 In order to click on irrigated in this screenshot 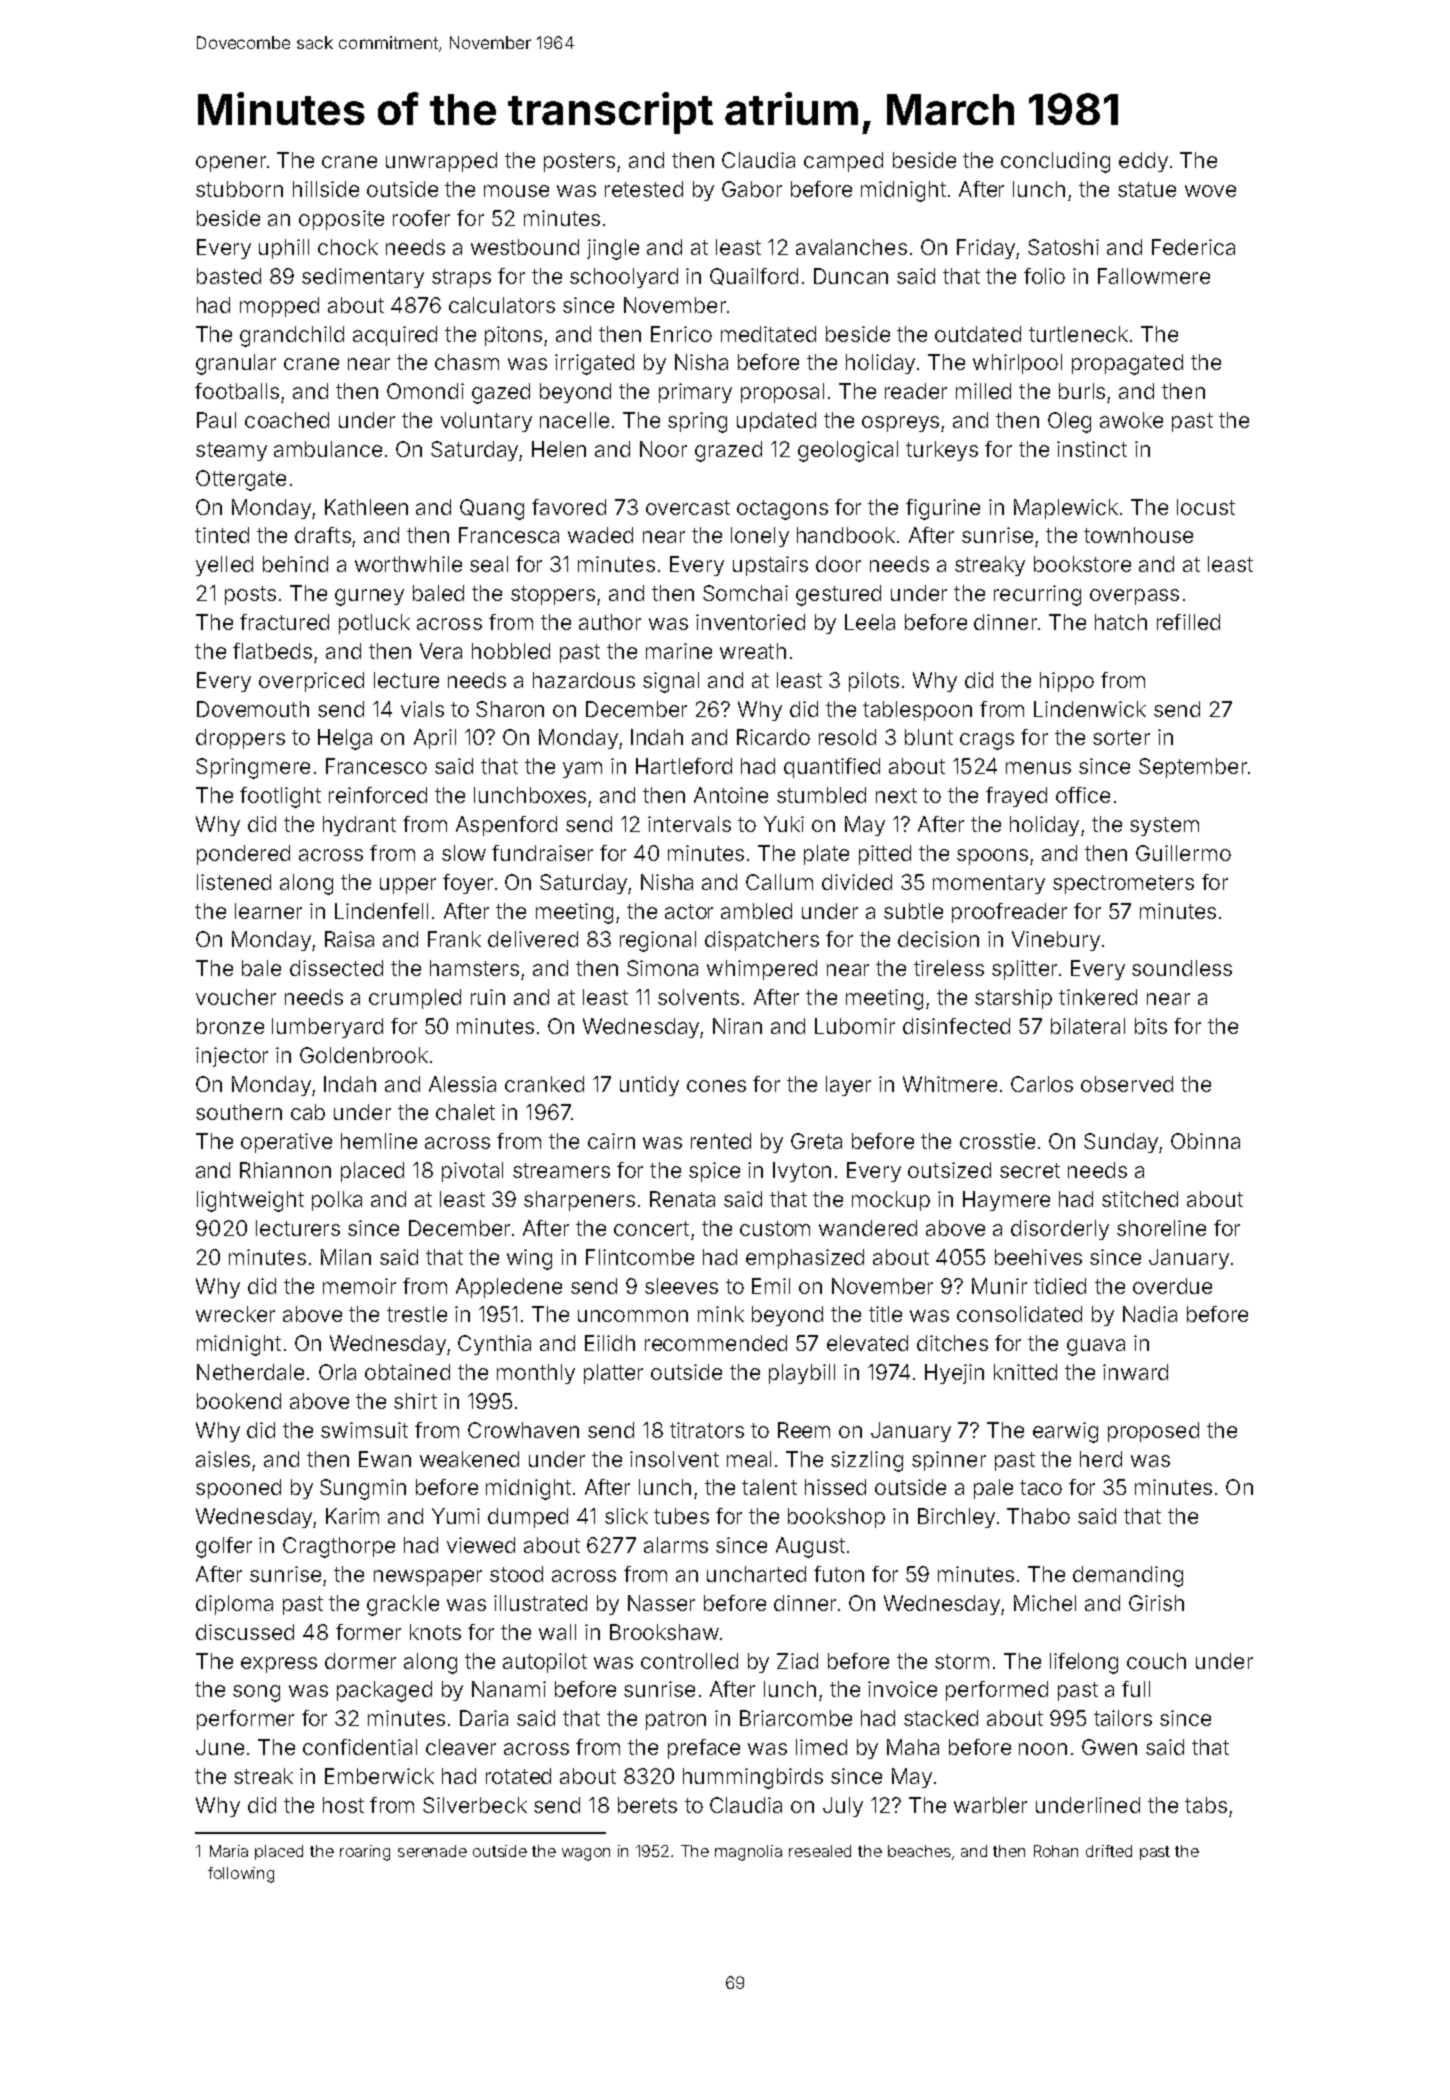, I will do `click(594, 364)`.
